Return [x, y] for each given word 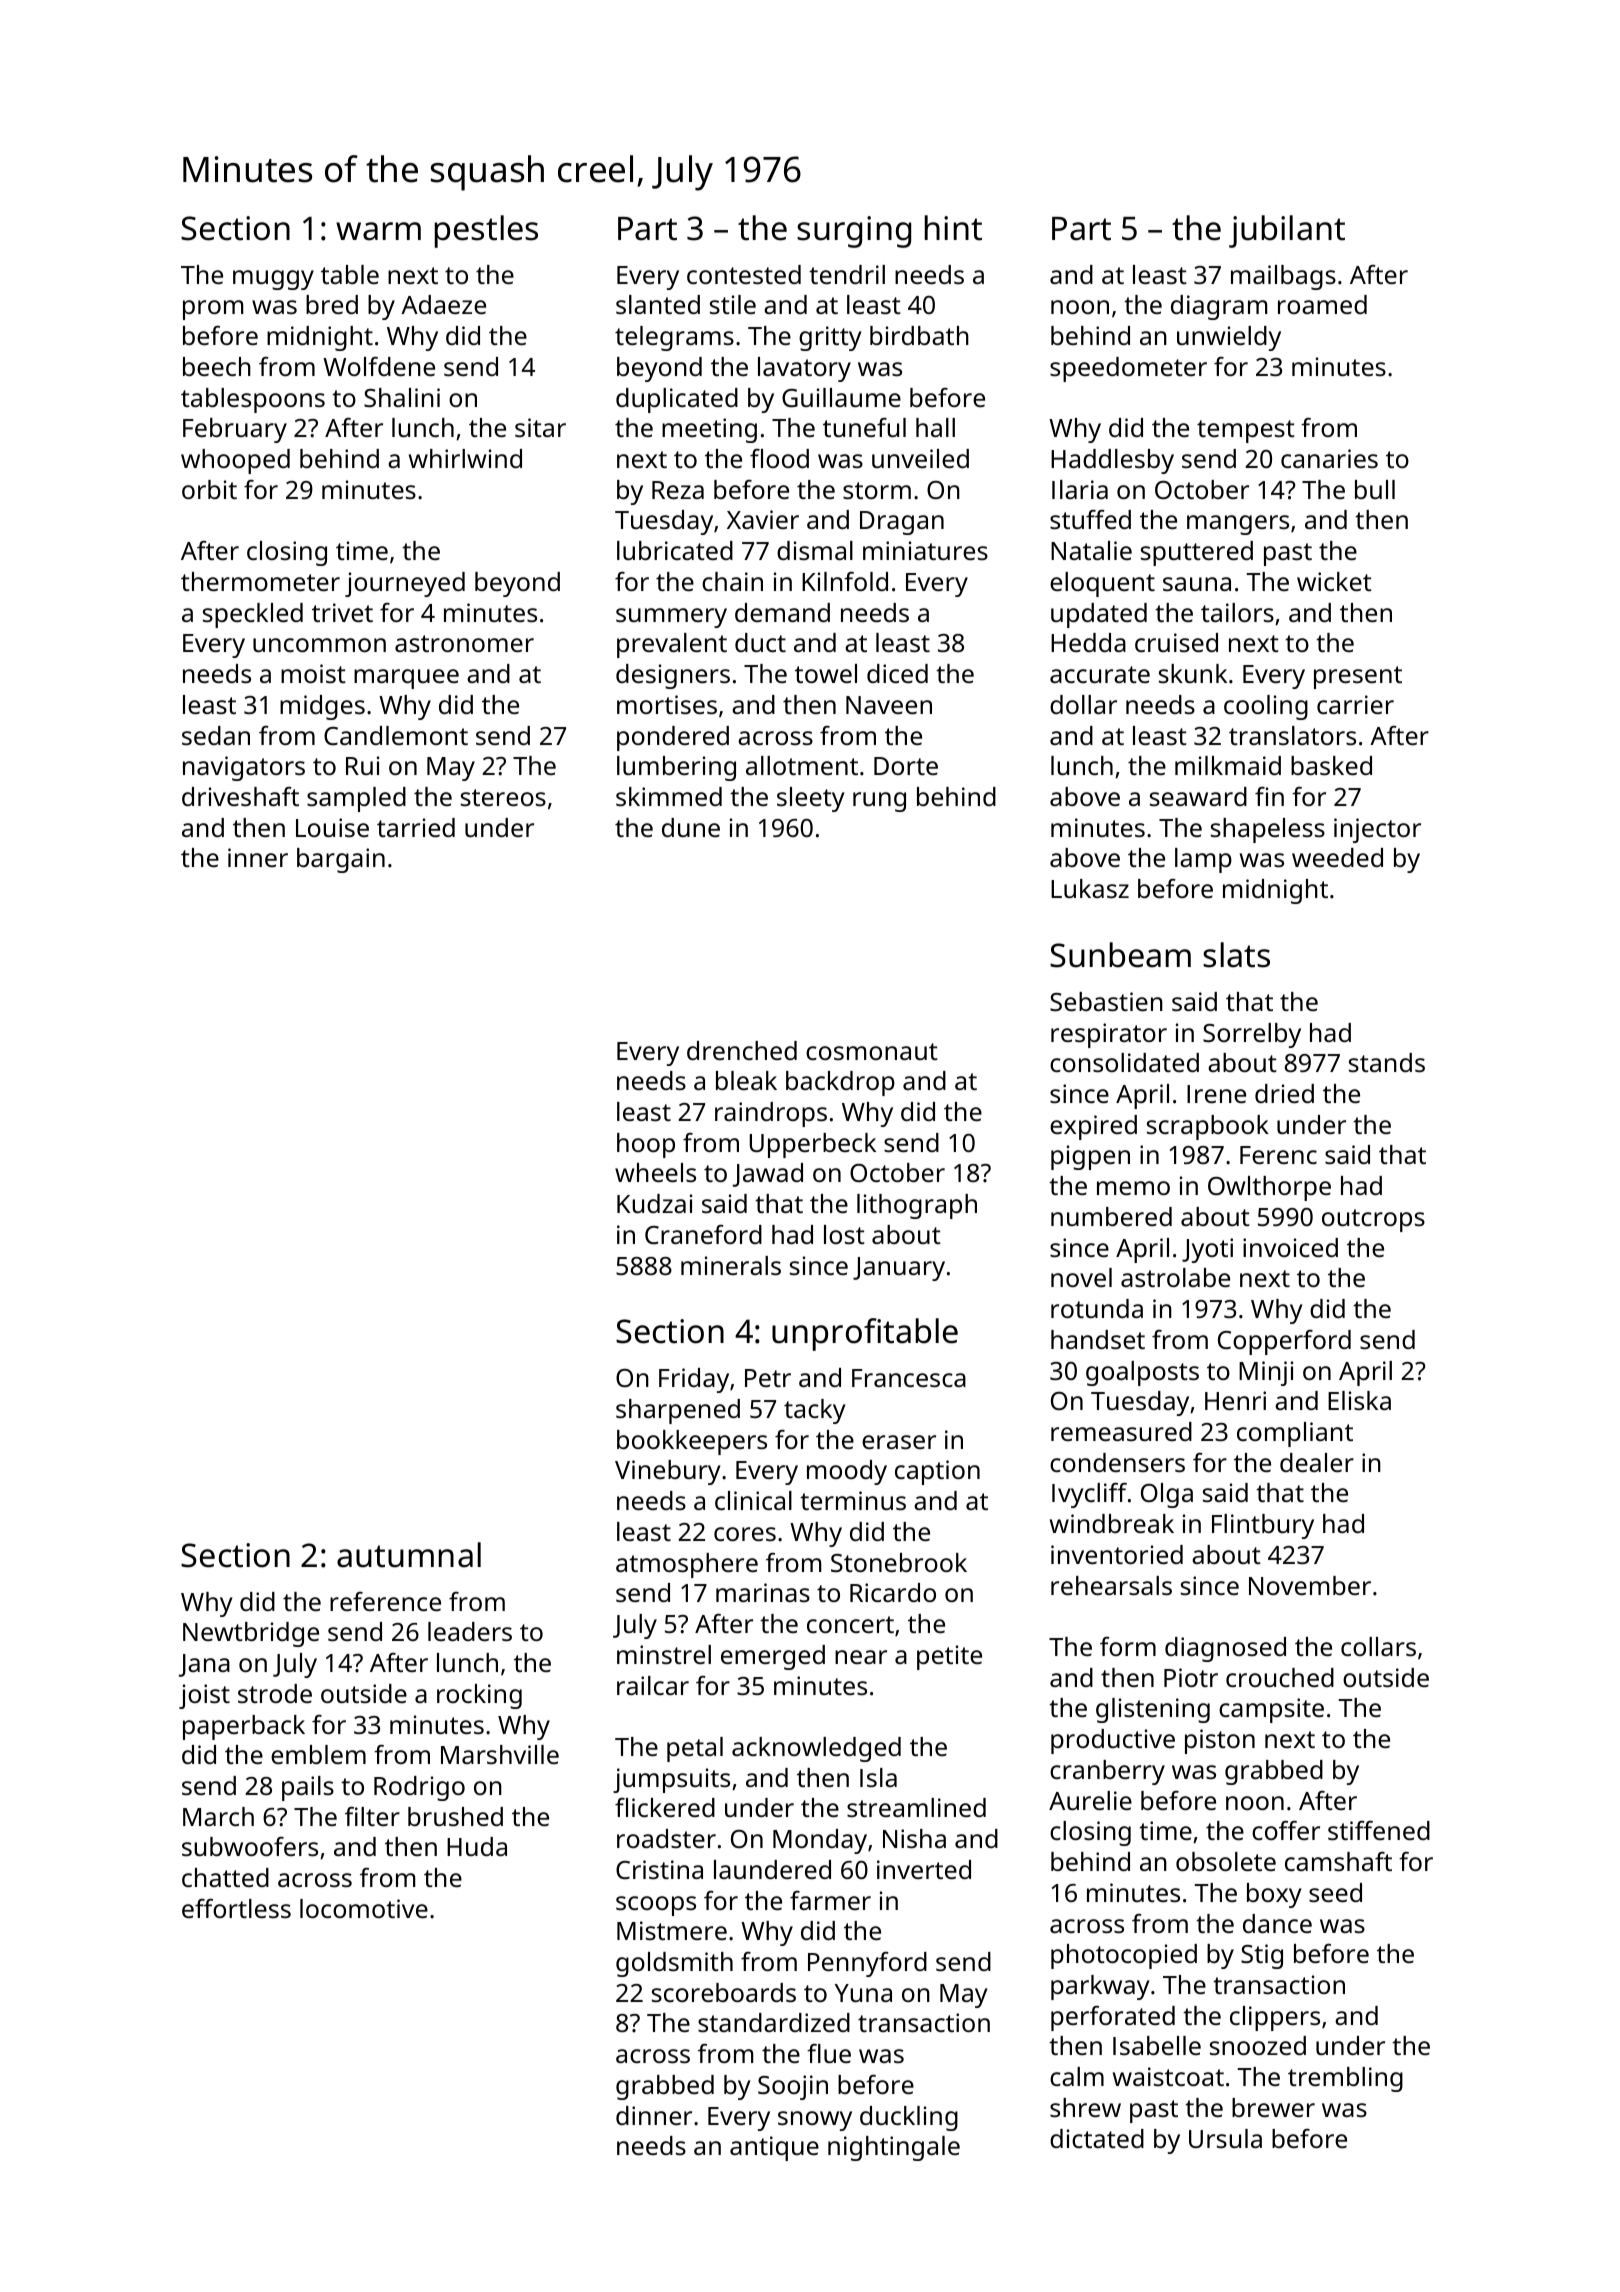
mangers [1238, 525]
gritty [830, 338]
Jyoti [1207, 1250]
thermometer [260, 581]
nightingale [894, 2148]
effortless [236, 1908]
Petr [768, 1378]
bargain [341, 860]
